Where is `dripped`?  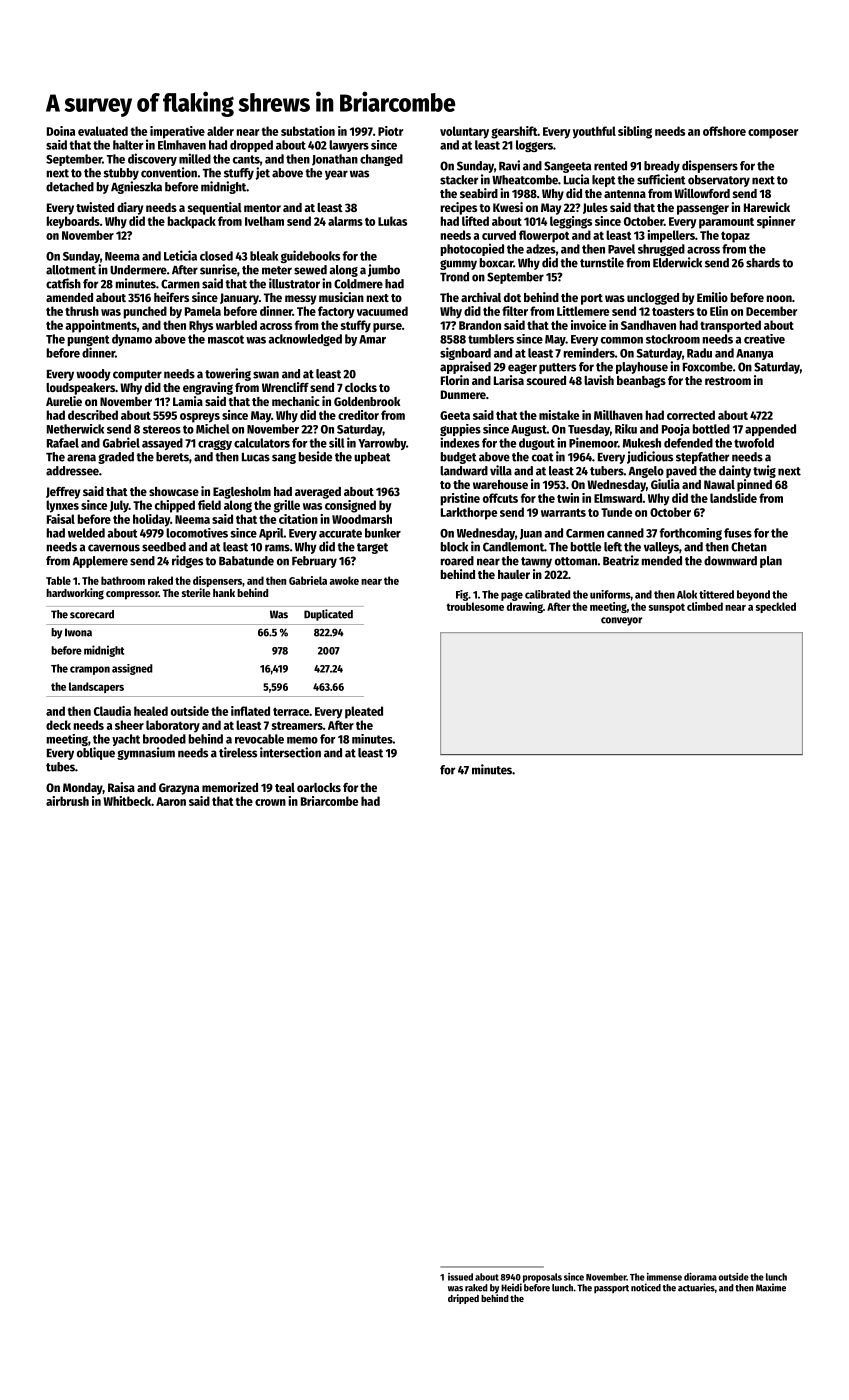
dripped is located at coordinates (463, 1299).
